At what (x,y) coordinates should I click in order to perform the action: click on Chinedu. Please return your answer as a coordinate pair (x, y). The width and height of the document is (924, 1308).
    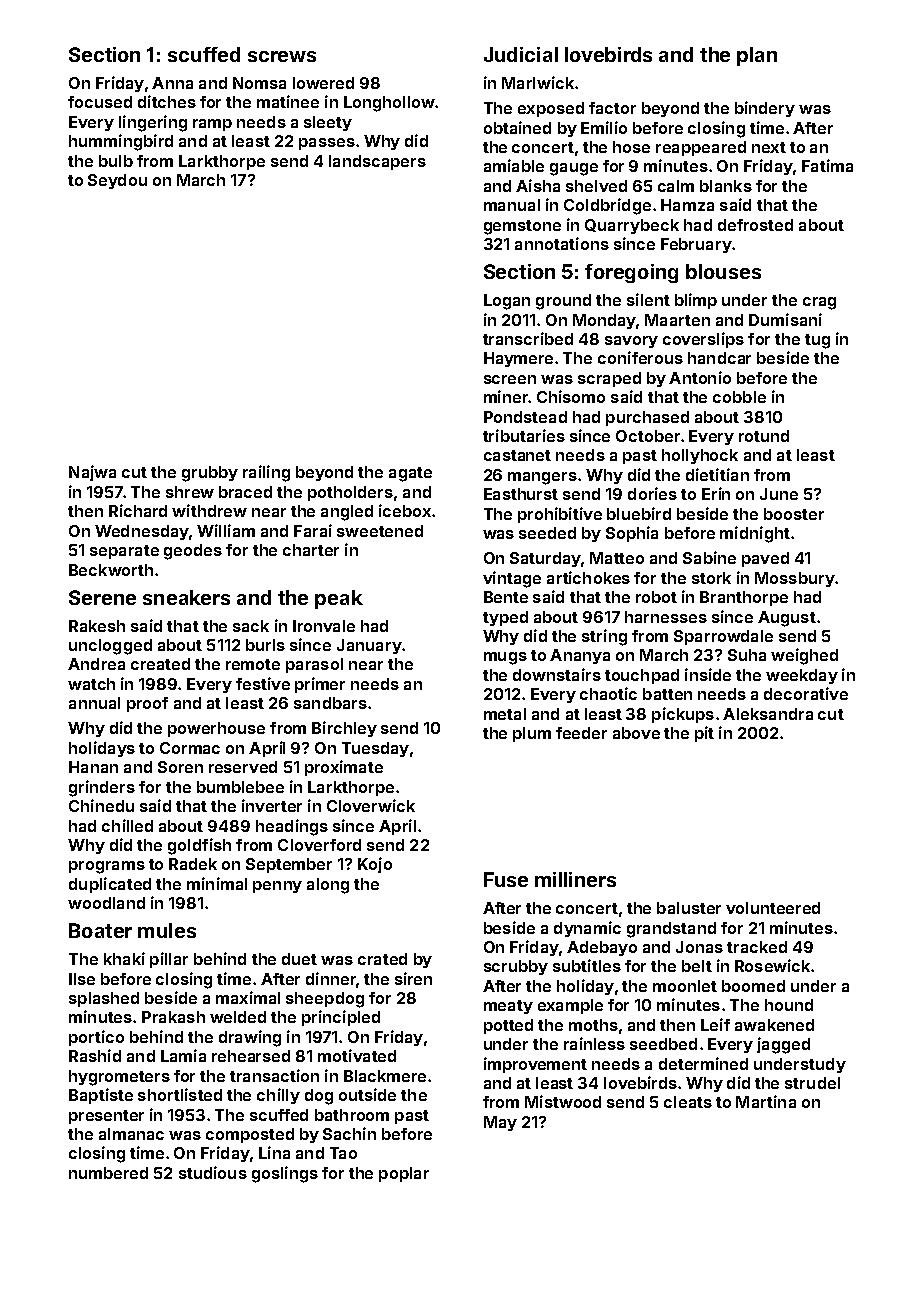
    Looking at the image, I should click on (101, 805).
